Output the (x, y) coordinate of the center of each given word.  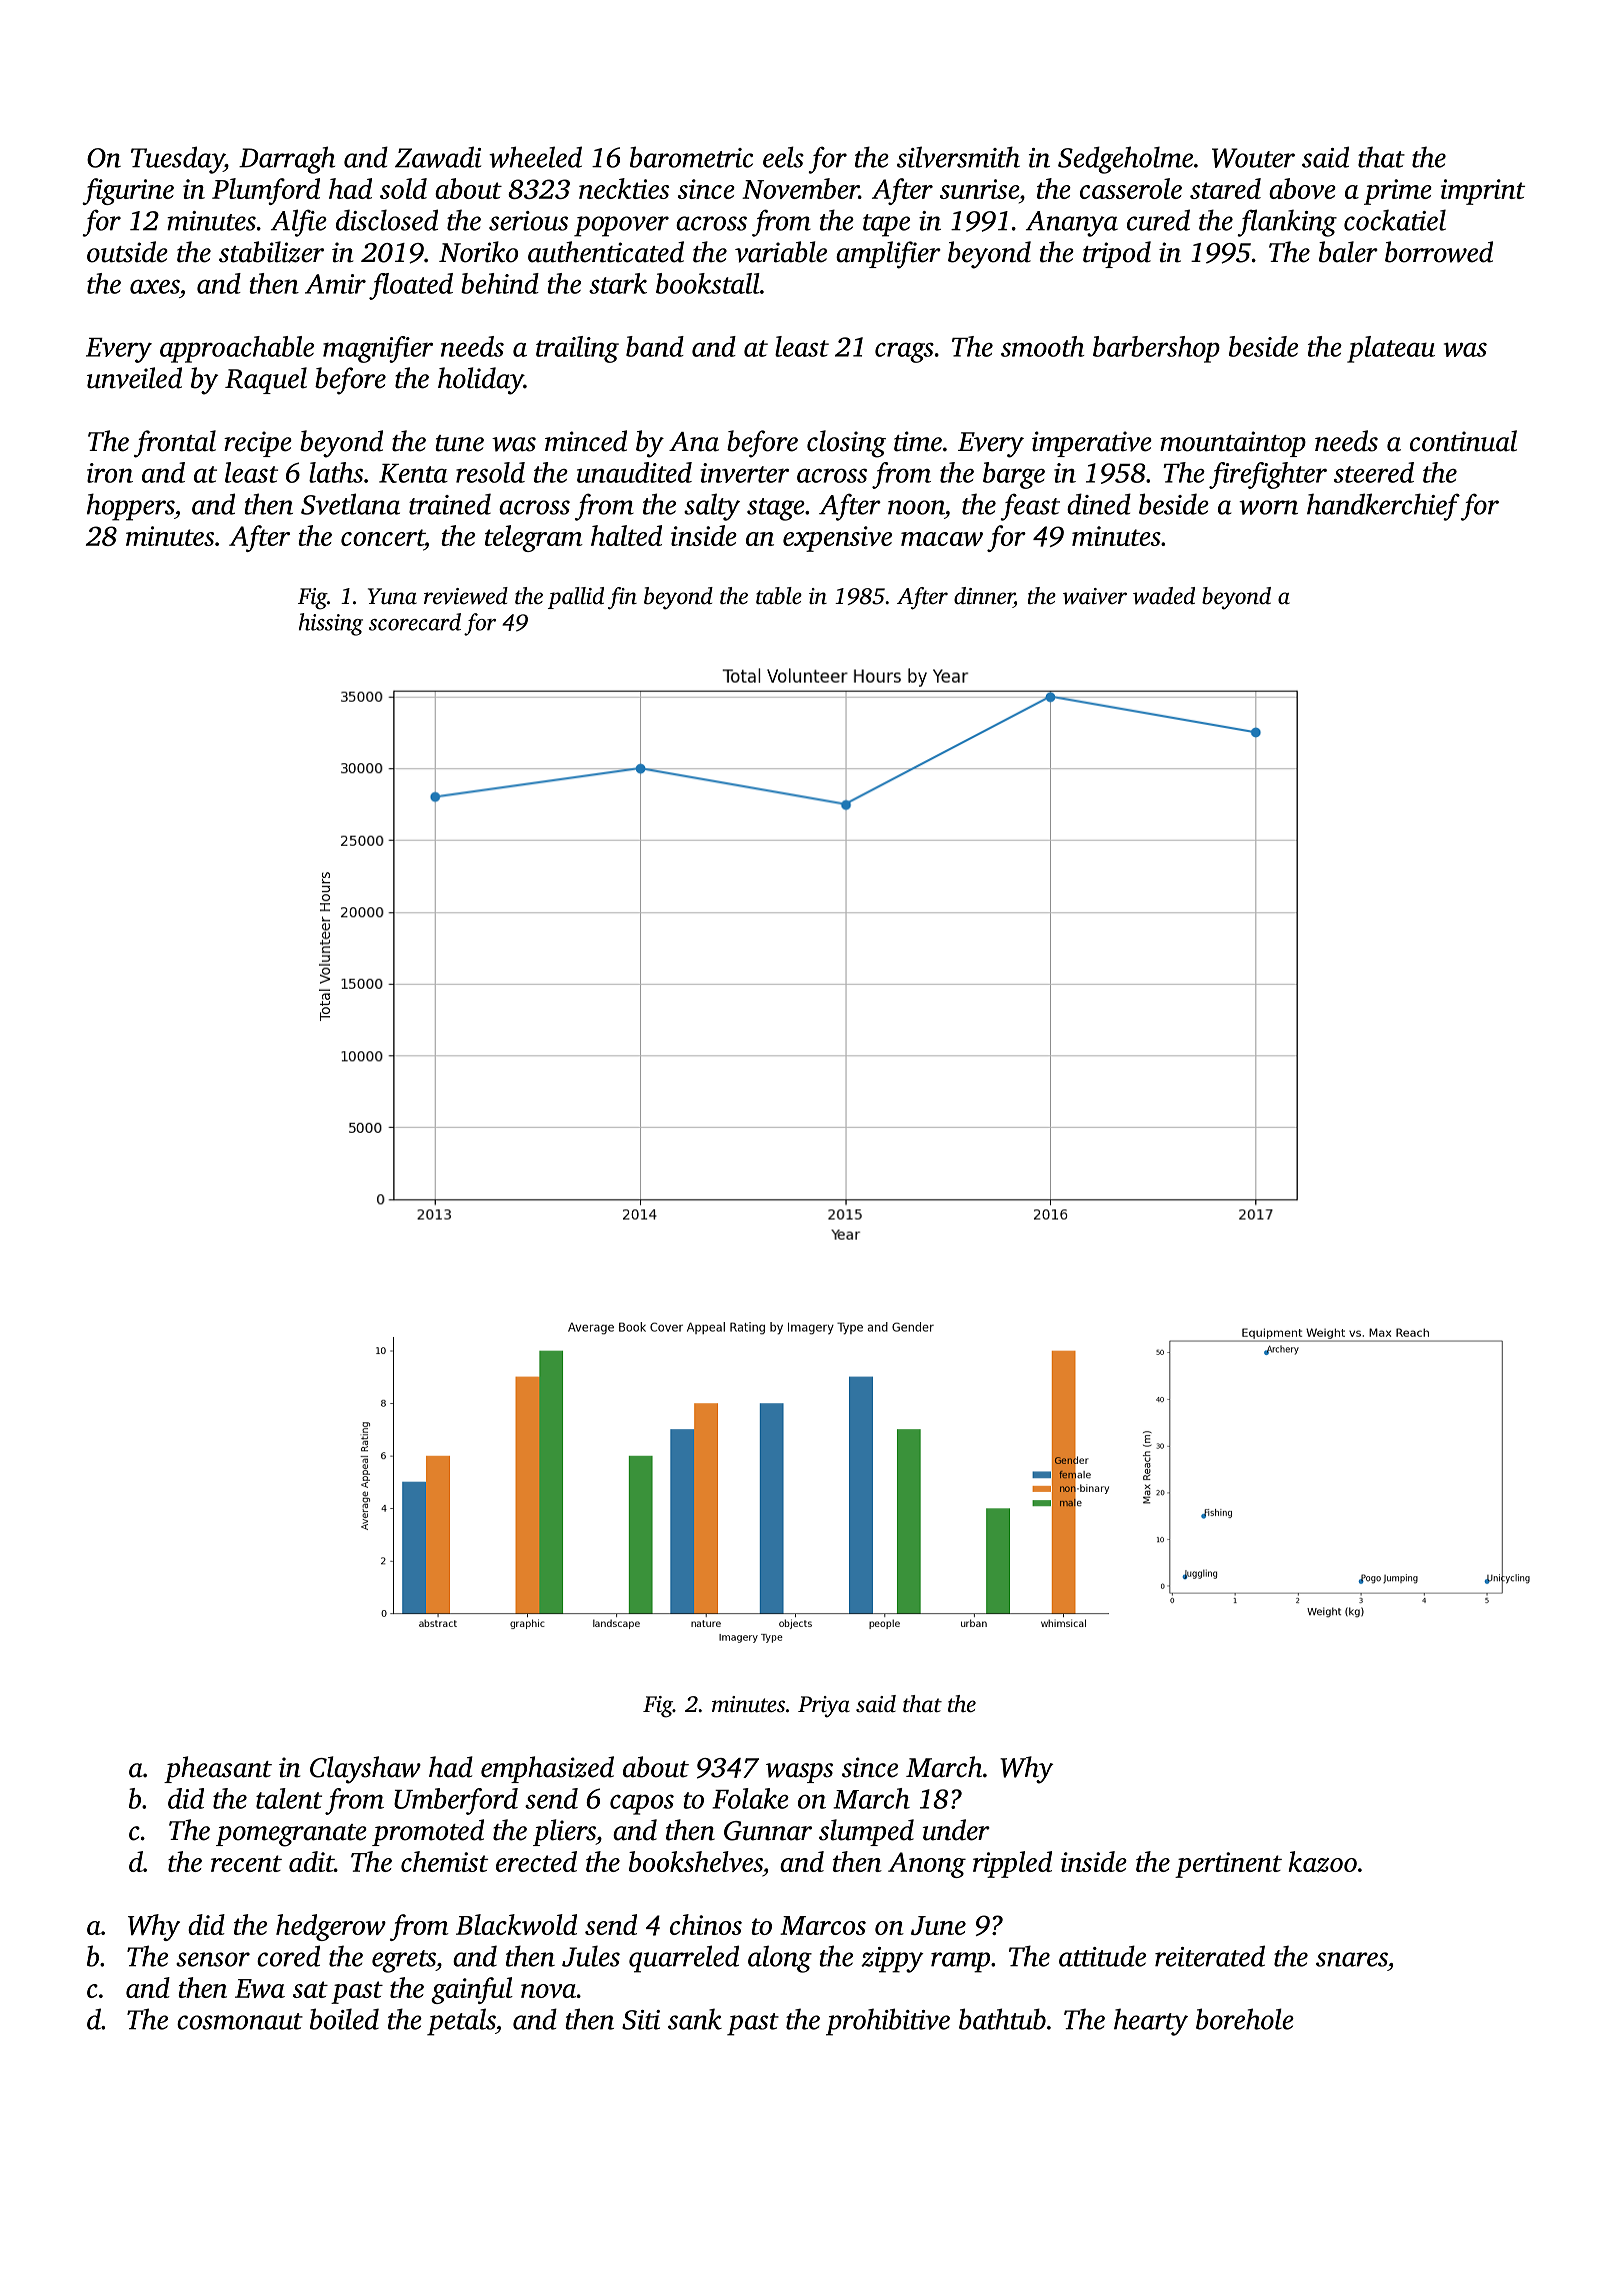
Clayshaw (365, 1770)
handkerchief (1383, 507)
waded (1164, 596)
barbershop (1156, 349)
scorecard (415, 622)
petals (461, 2022)
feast (1030, 507)
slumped (866, 1832)
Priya (824, 1707)
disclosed (387, 220)
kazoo (1323, 1861)
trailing (577, 349)
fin (622, 598)
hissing (331, 624)
